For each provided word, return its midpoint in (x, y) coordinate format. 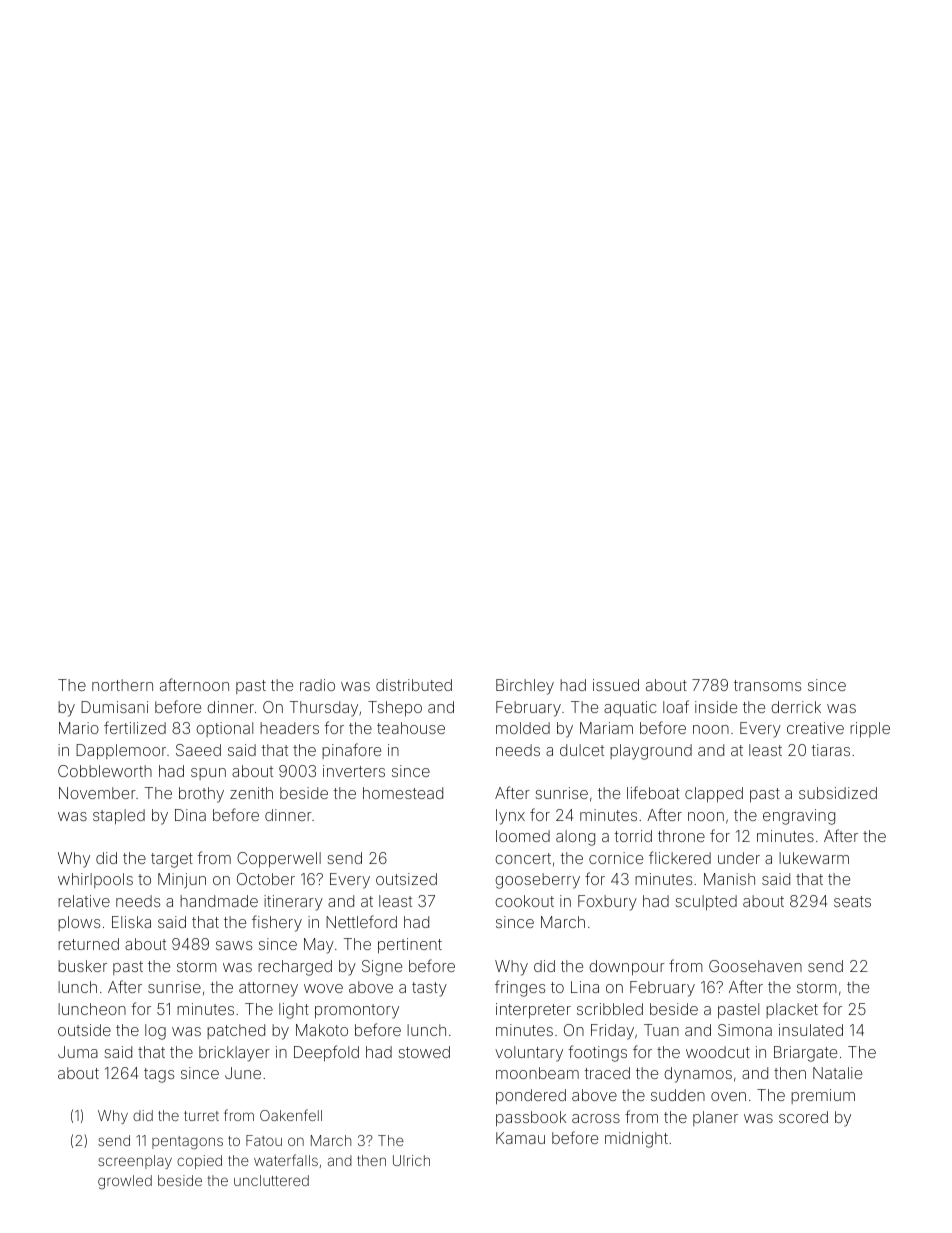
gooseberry (537, 881)
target (172, 860)
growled (125, 1182)
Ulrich (411, 1160)
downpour (627, 967)
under (739, 858)
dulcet (582, 750)
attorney (268, 989)
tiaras (830, 750)
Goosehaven (755, 966)
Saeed (198, 750)
